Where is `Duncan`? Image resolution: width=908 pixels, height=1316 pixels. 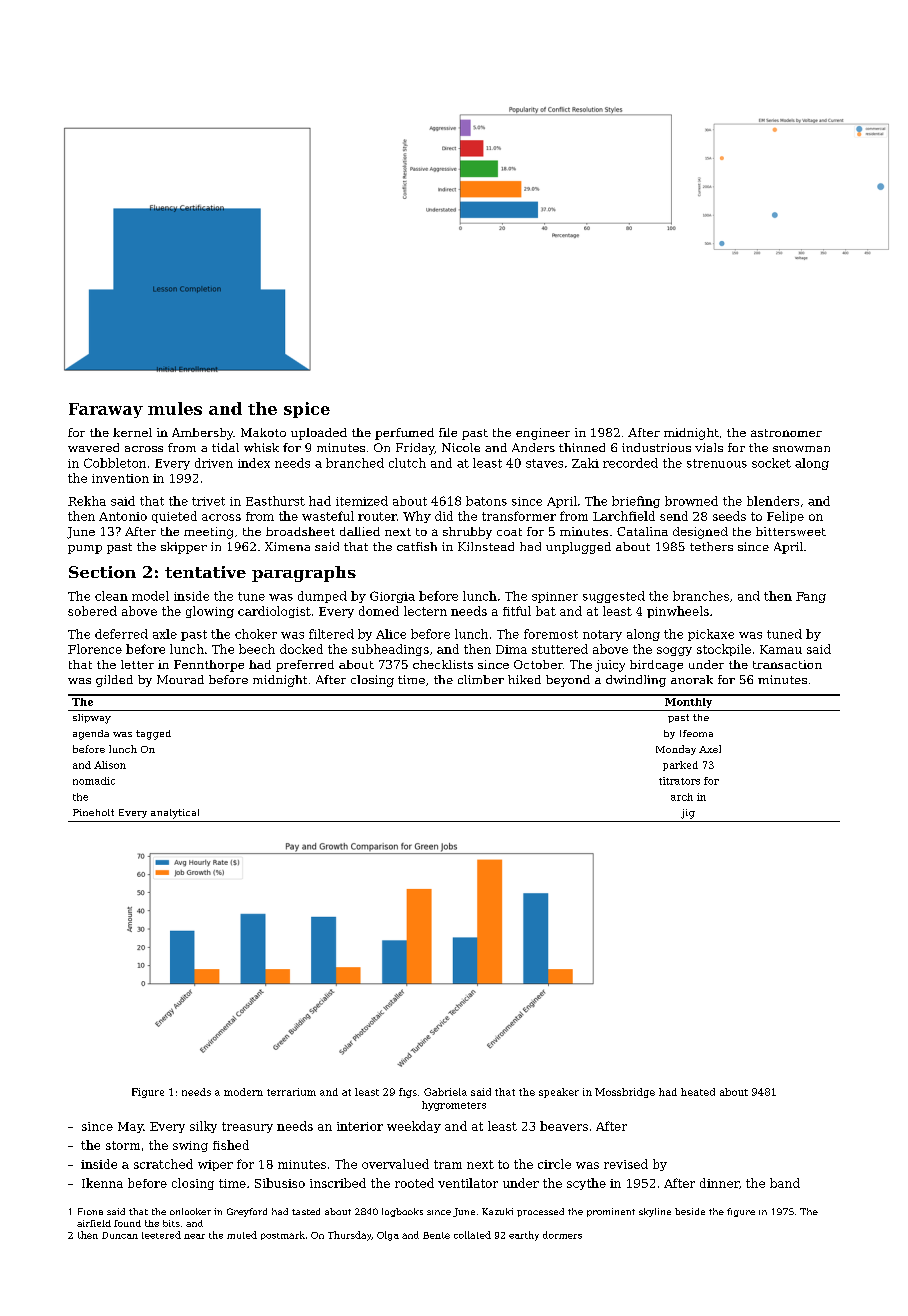
Duncan is located at coordinates (120, 1235).
